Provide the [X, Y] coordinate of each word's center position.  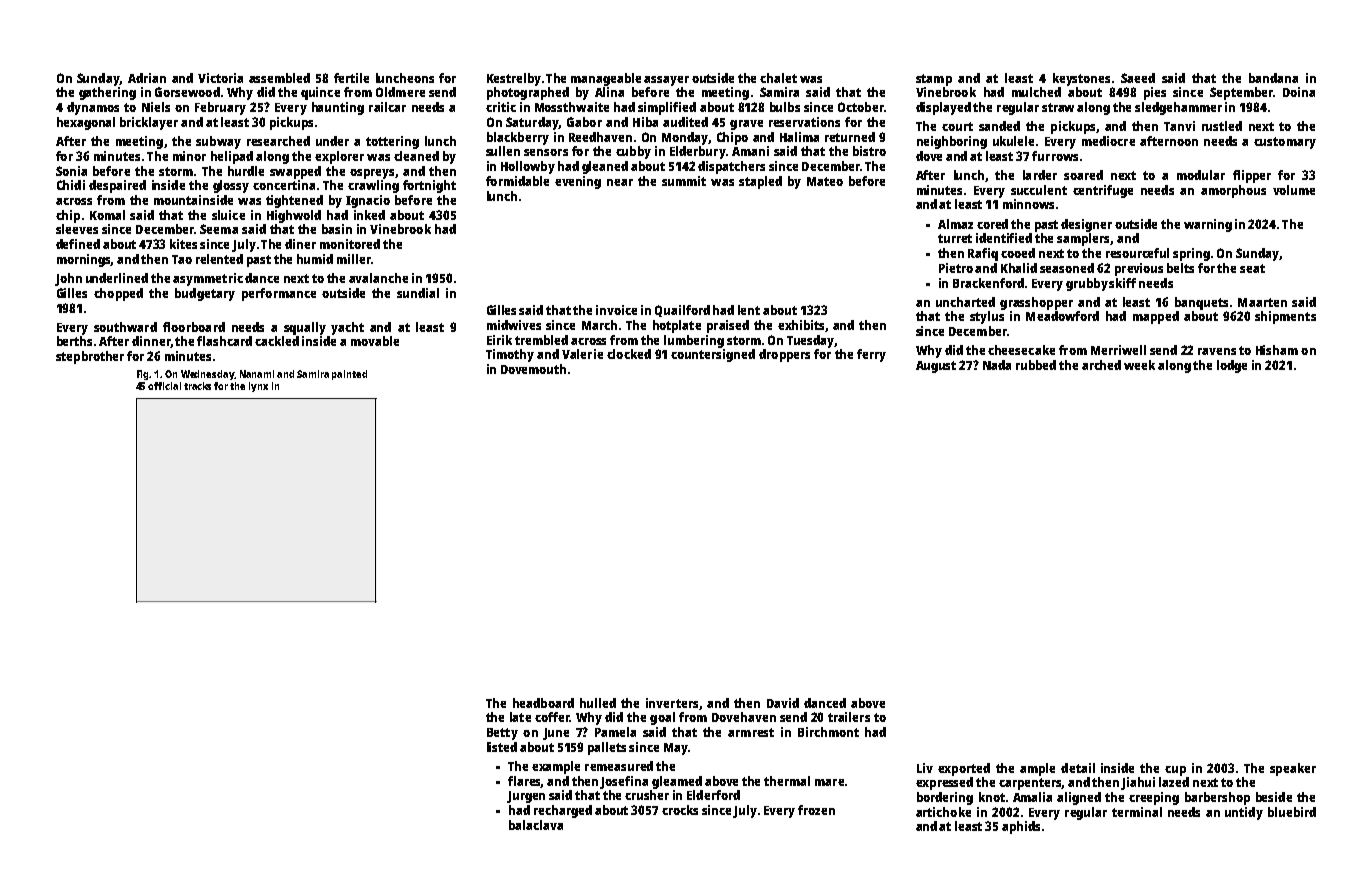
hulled [598, 703]
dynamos [93, 108]
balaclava [536, 825]
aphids [1021, 827]
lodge [1232, 366]
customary [1285, 143]
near [620, 182]
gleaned [605, 167]
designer [1086, 225]
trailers [849, 717]
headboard [543, 703]
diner [300, 244]
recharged [563, 811]
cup [1175, 771]
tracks [197, 386]
